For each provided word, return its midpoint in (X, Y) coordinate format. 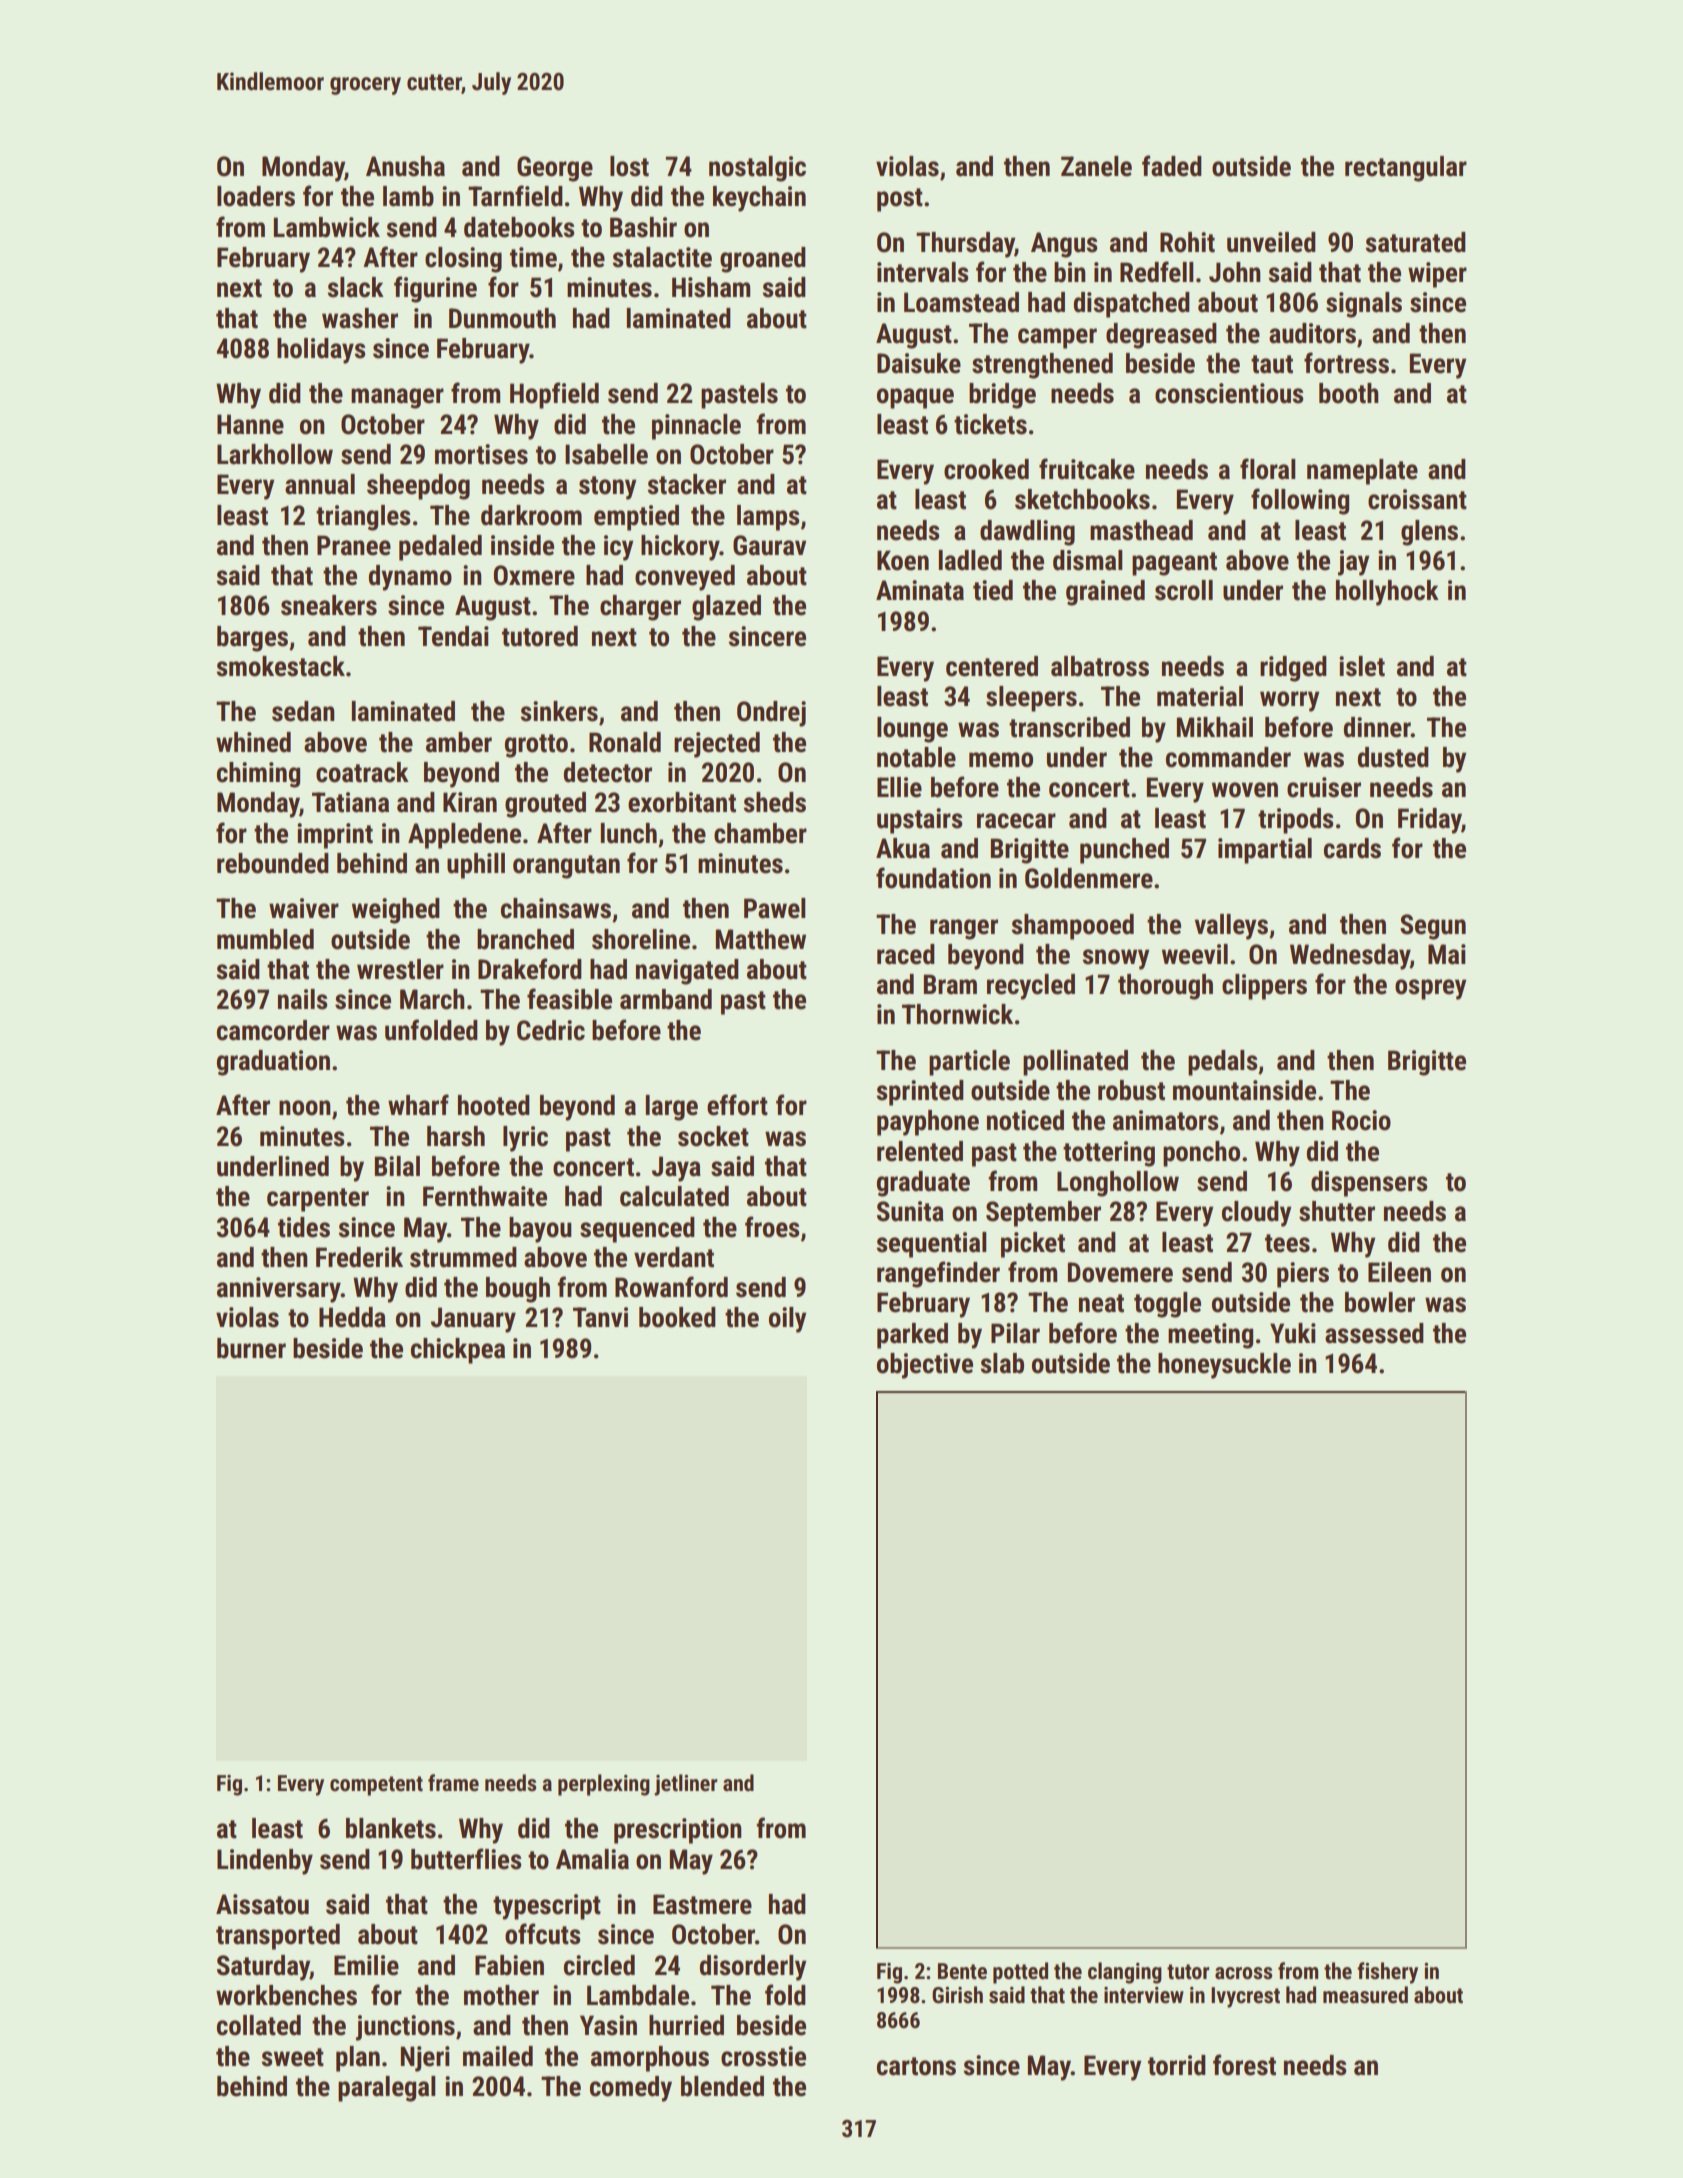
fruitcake (1087, 469)
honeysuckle (1224, 1366)
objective (925, 1366)
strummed (463, 1257)
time (533, 257)
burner (251, 1348)
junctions (405, 2028)
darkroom (531, 515)
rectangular (1406, 169)
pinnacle (696, 427)
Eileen (1399, 1272)
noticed (1025, 1120)
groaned (763, 260)
